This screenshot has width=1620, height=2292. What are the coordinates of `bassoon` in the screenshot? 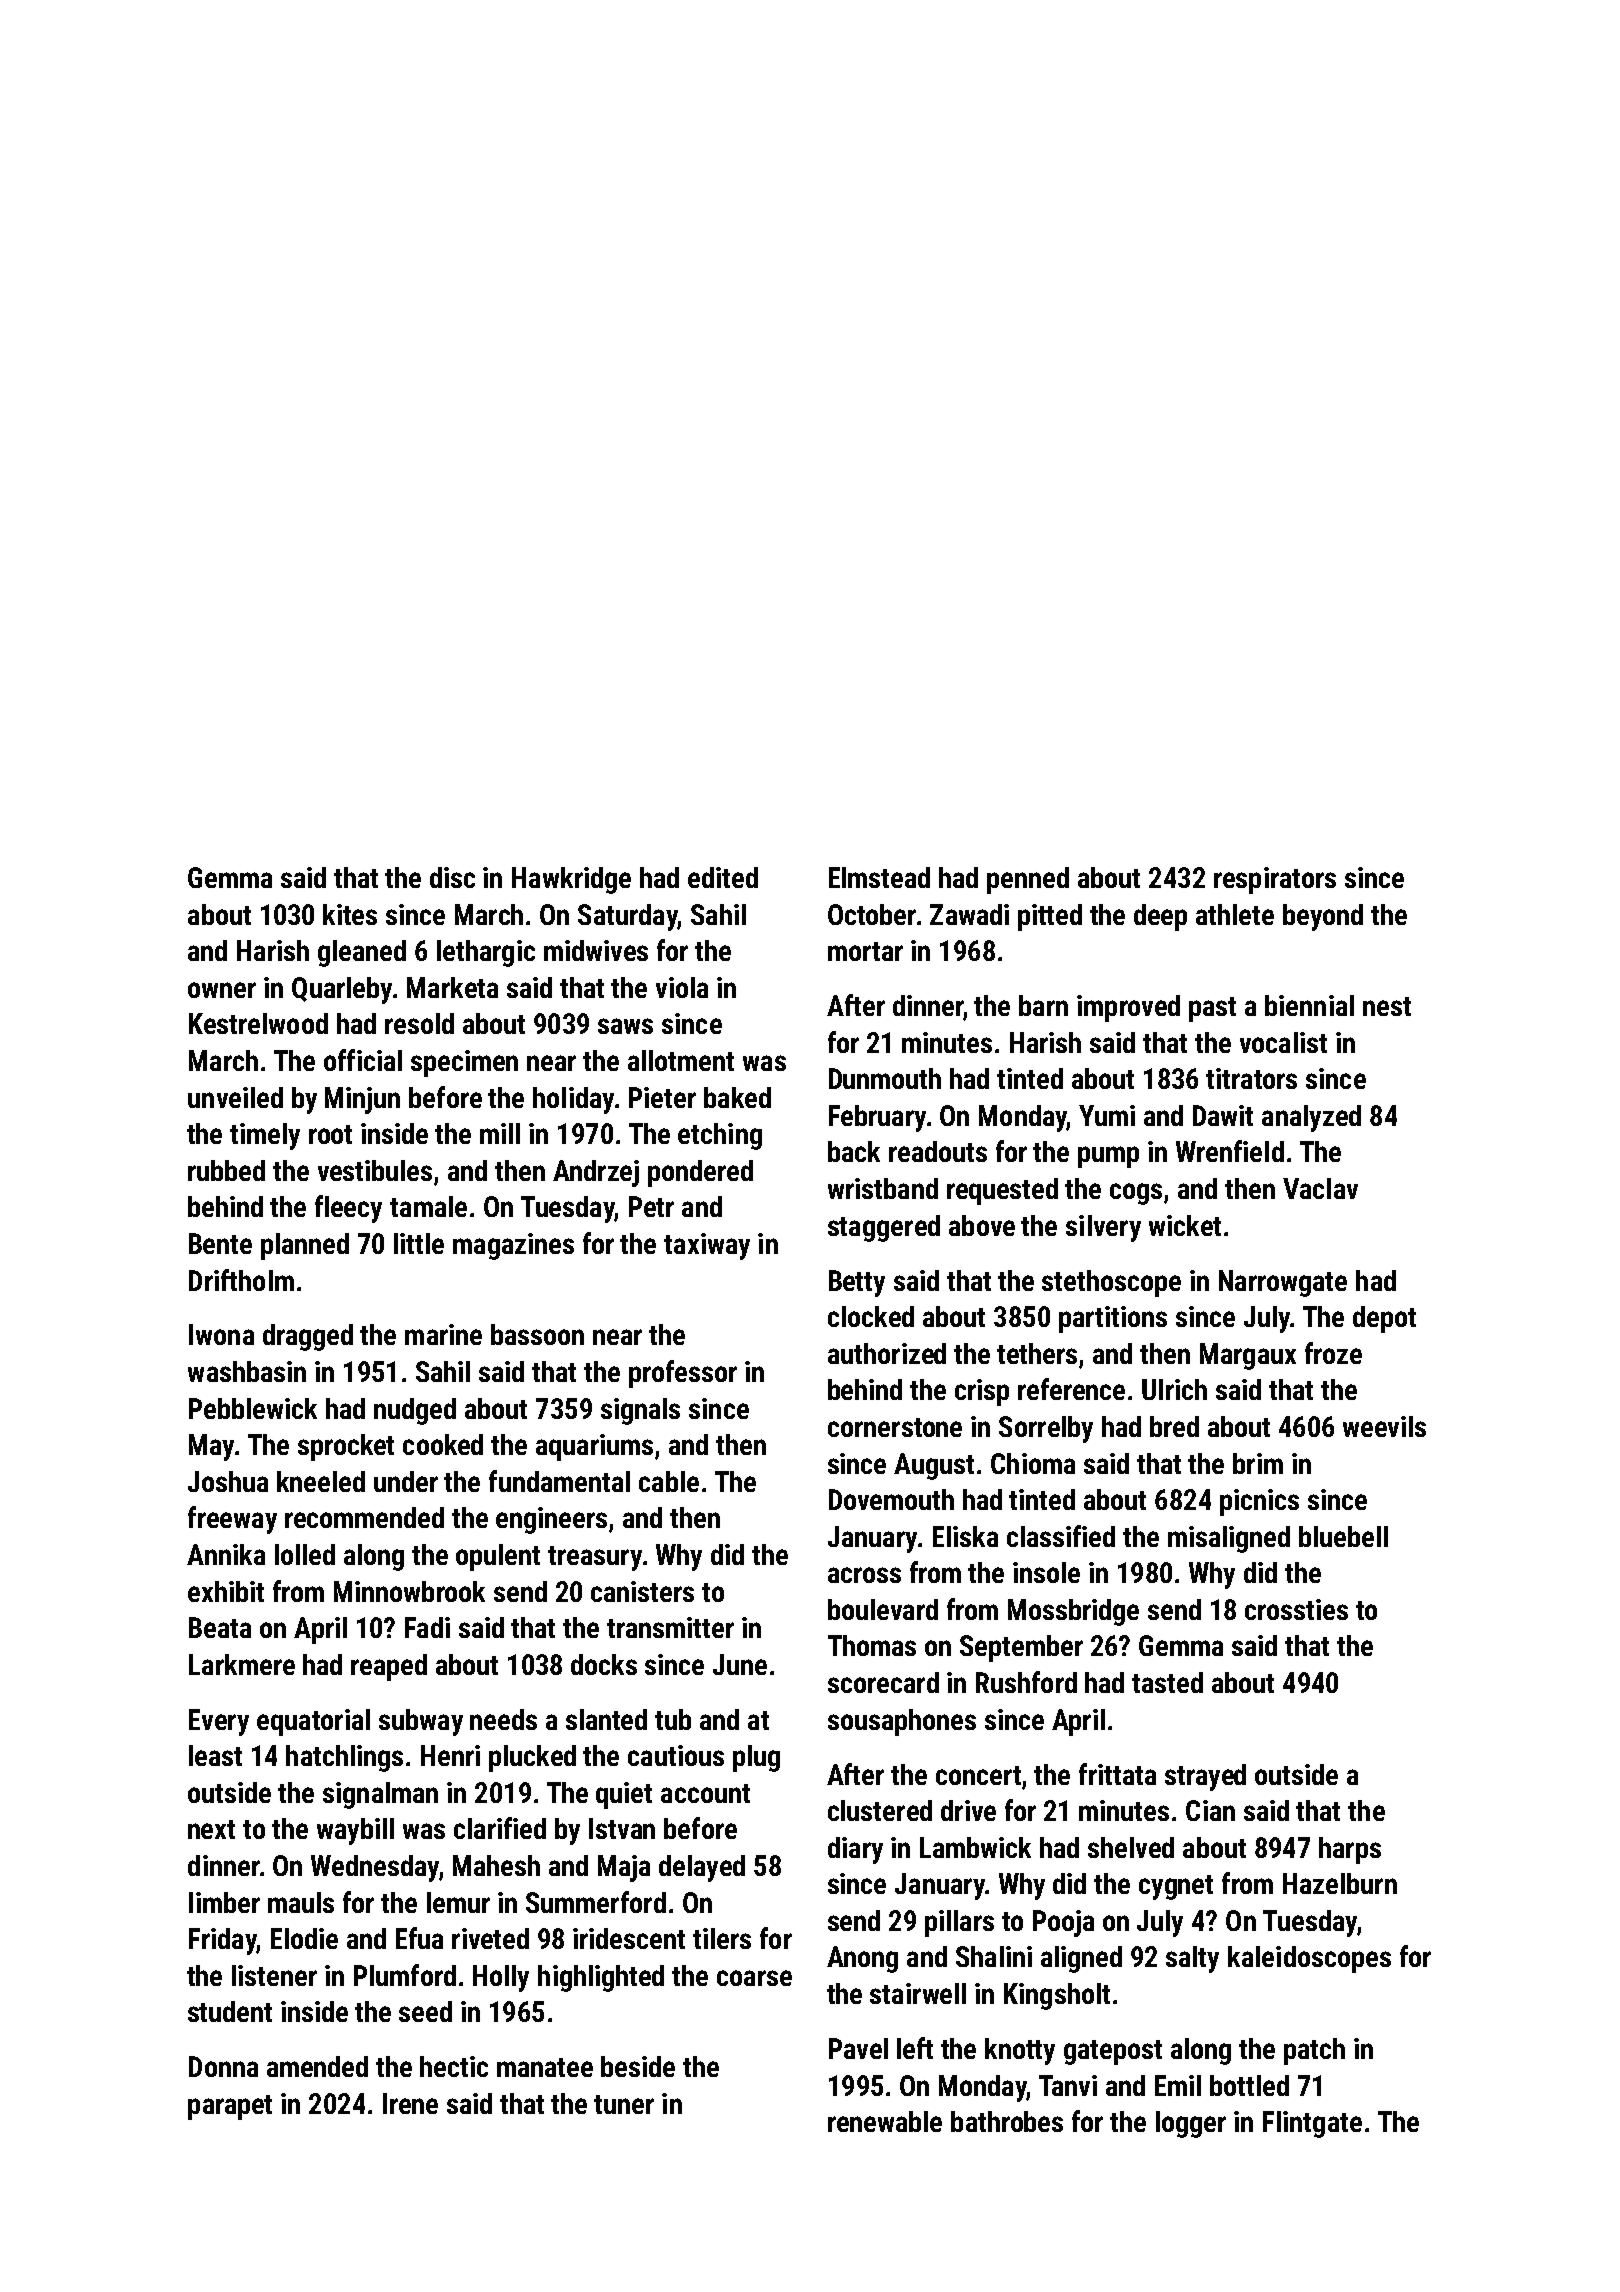 It's located at (537, 1334).
